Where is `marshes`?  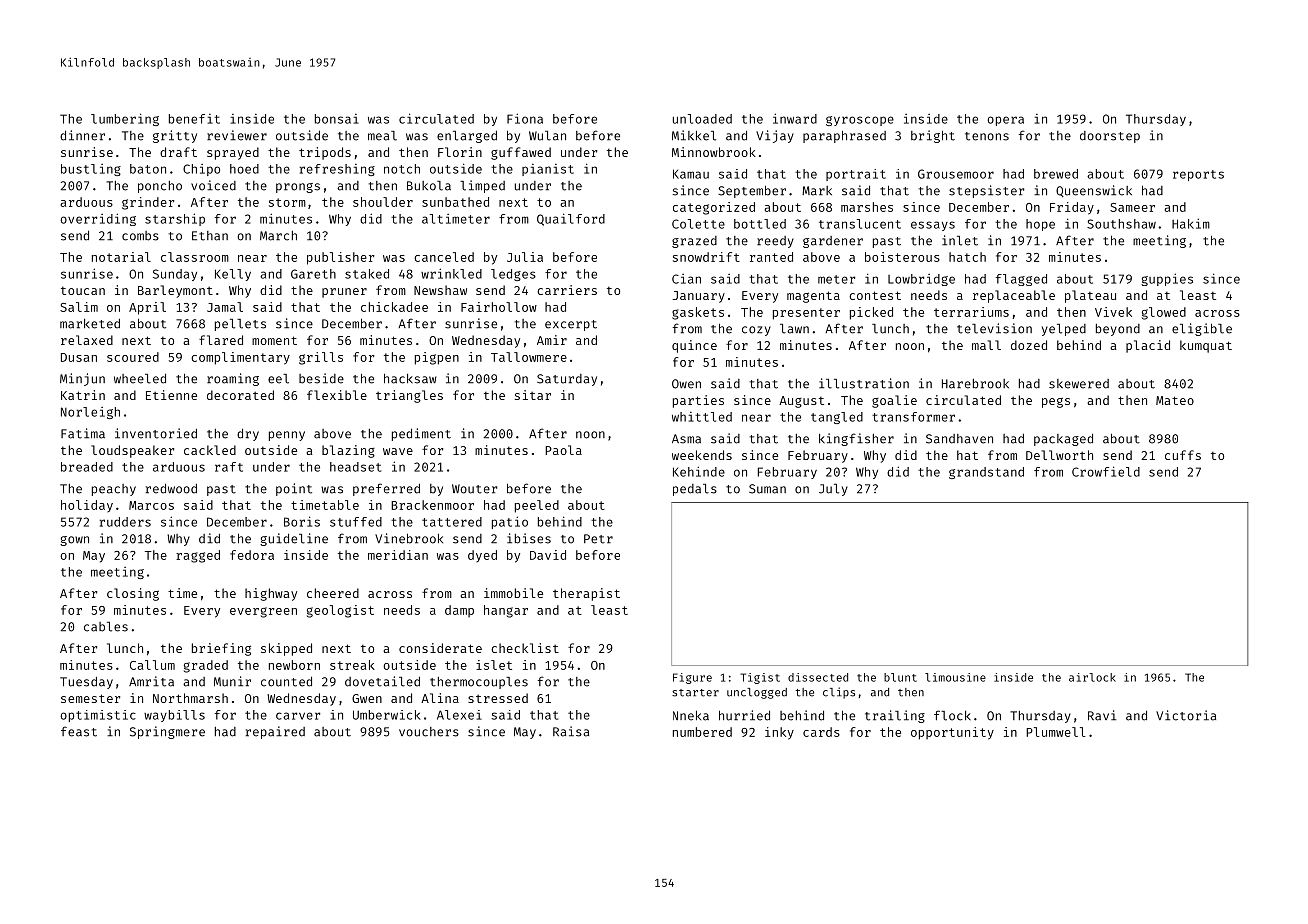 marshes is located at coordinates (867, 207).
